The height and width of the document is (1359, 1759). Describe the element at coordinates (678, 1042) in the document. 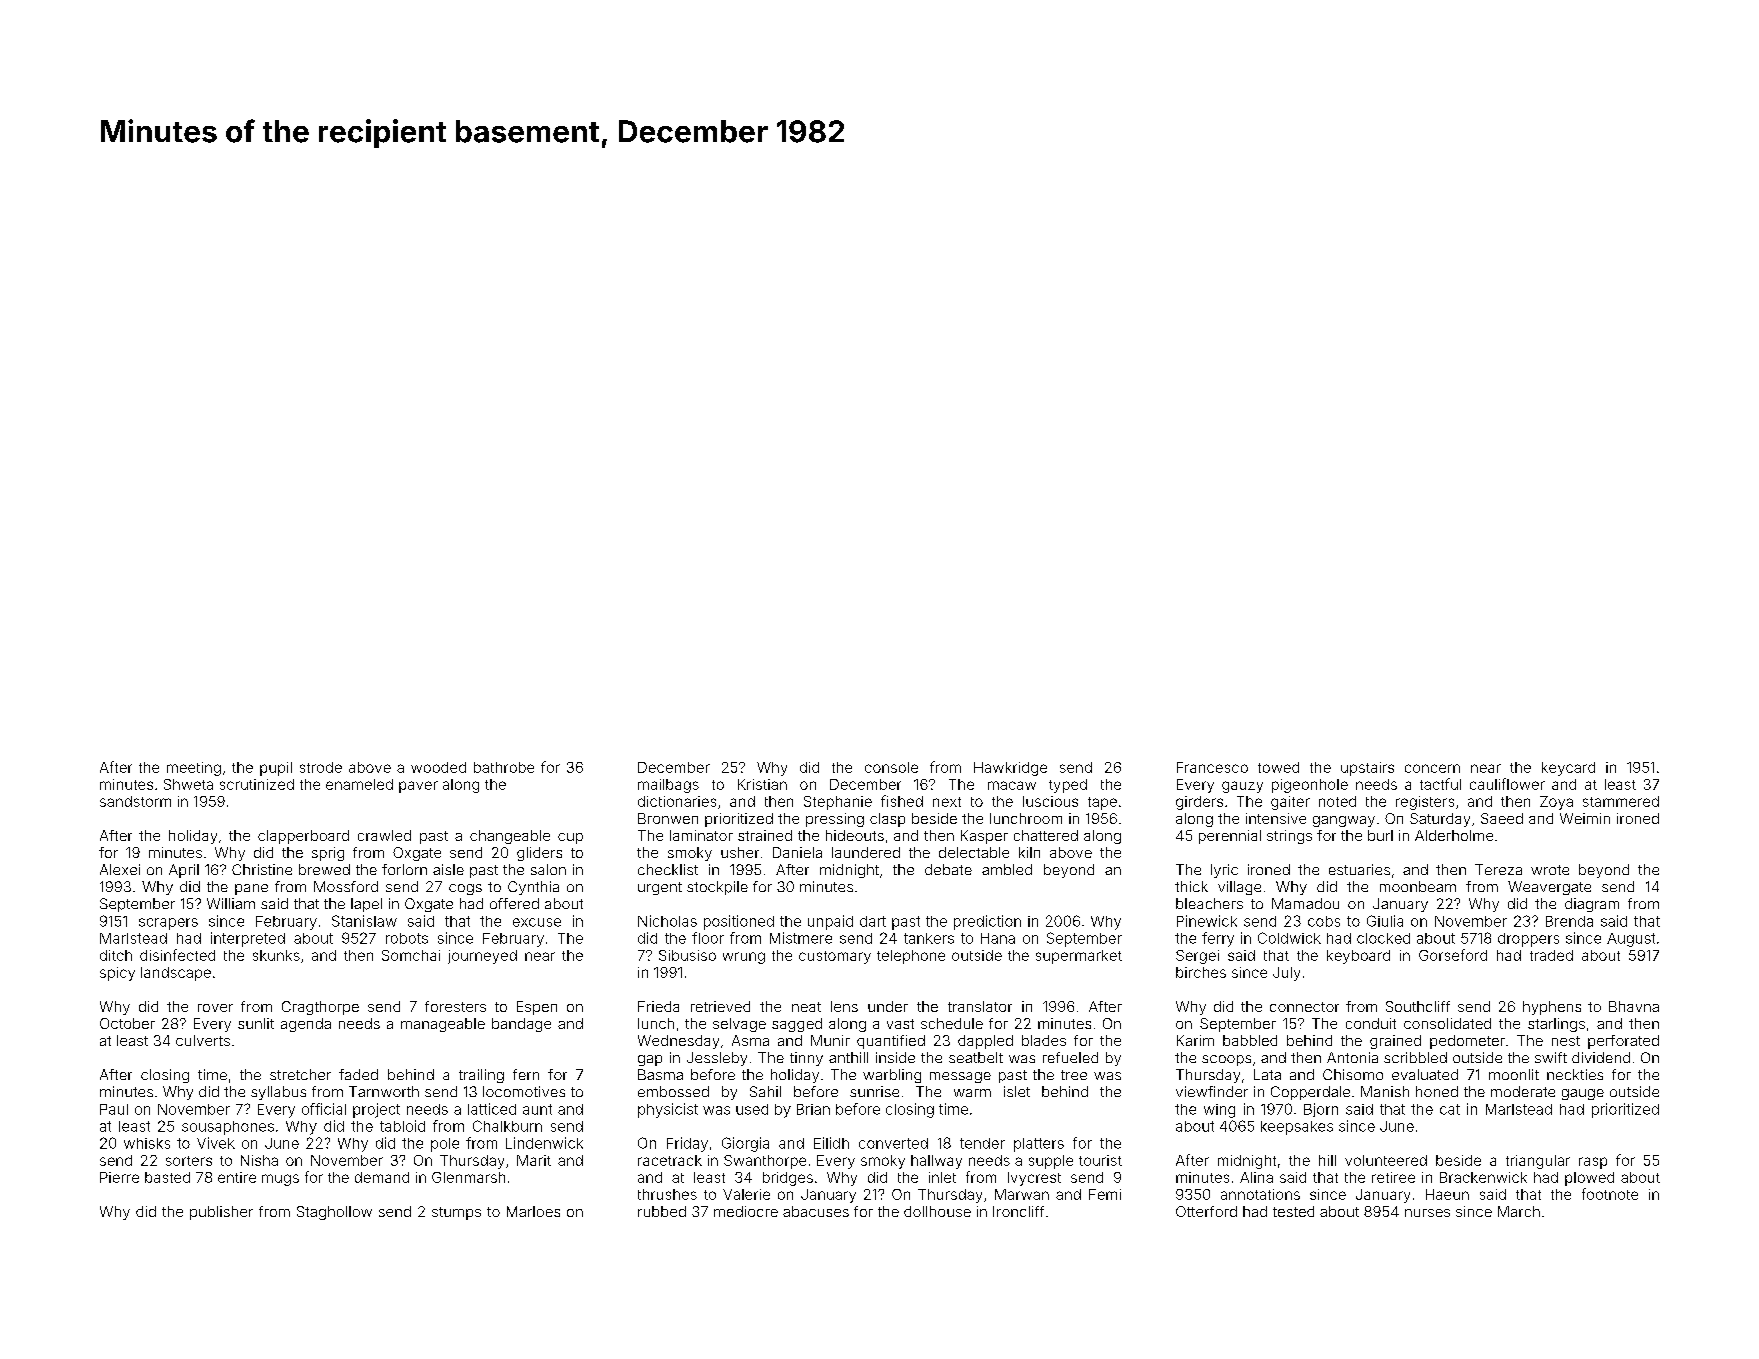

I see `Wednesday` at that location.
